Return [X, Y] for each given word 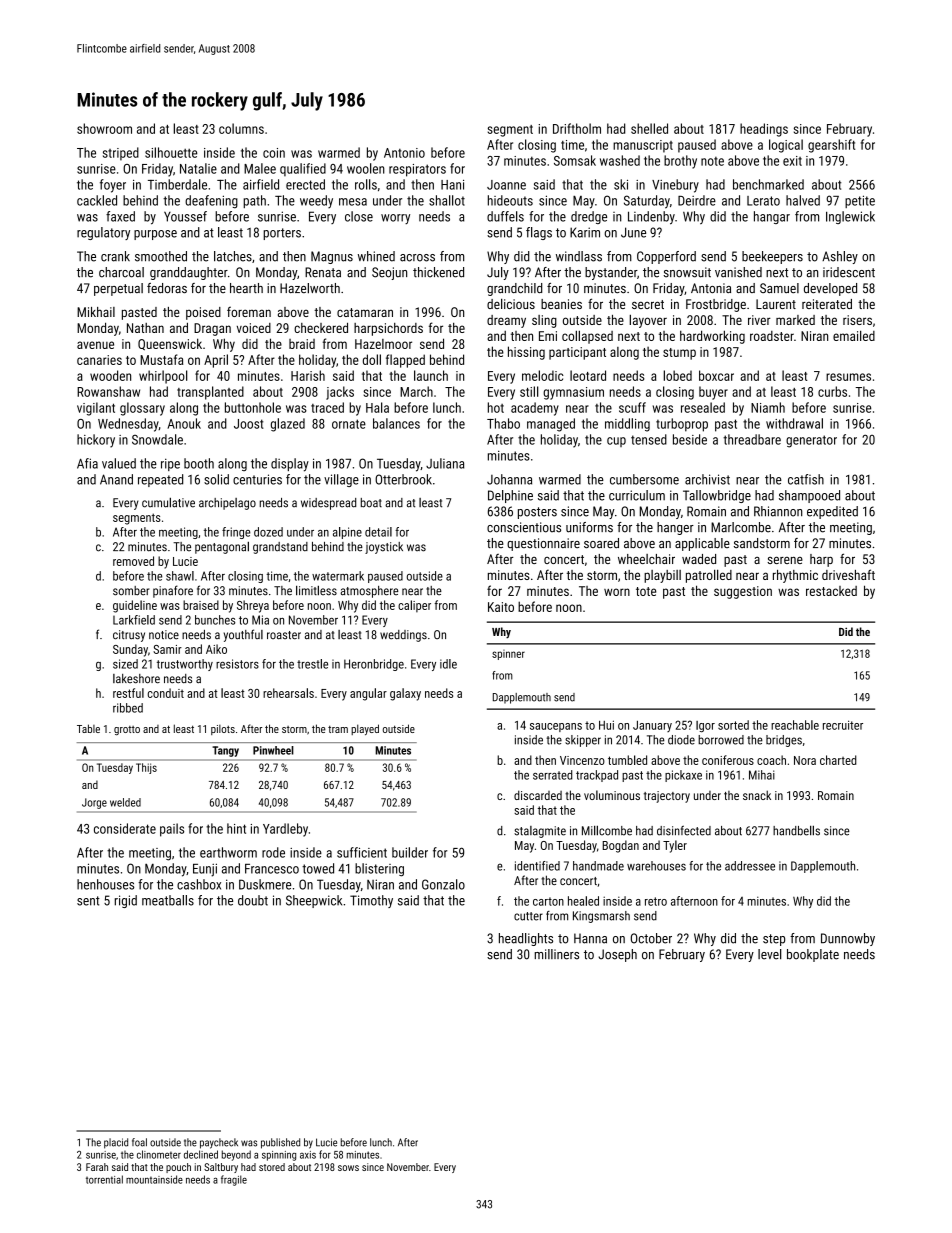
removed [133, 561]
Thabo [503, 423]
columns [241, 128]
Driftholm [577, 128]
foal [139, 1142]
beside [690, 439]
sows [348, 1168]
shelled [649, 128]
